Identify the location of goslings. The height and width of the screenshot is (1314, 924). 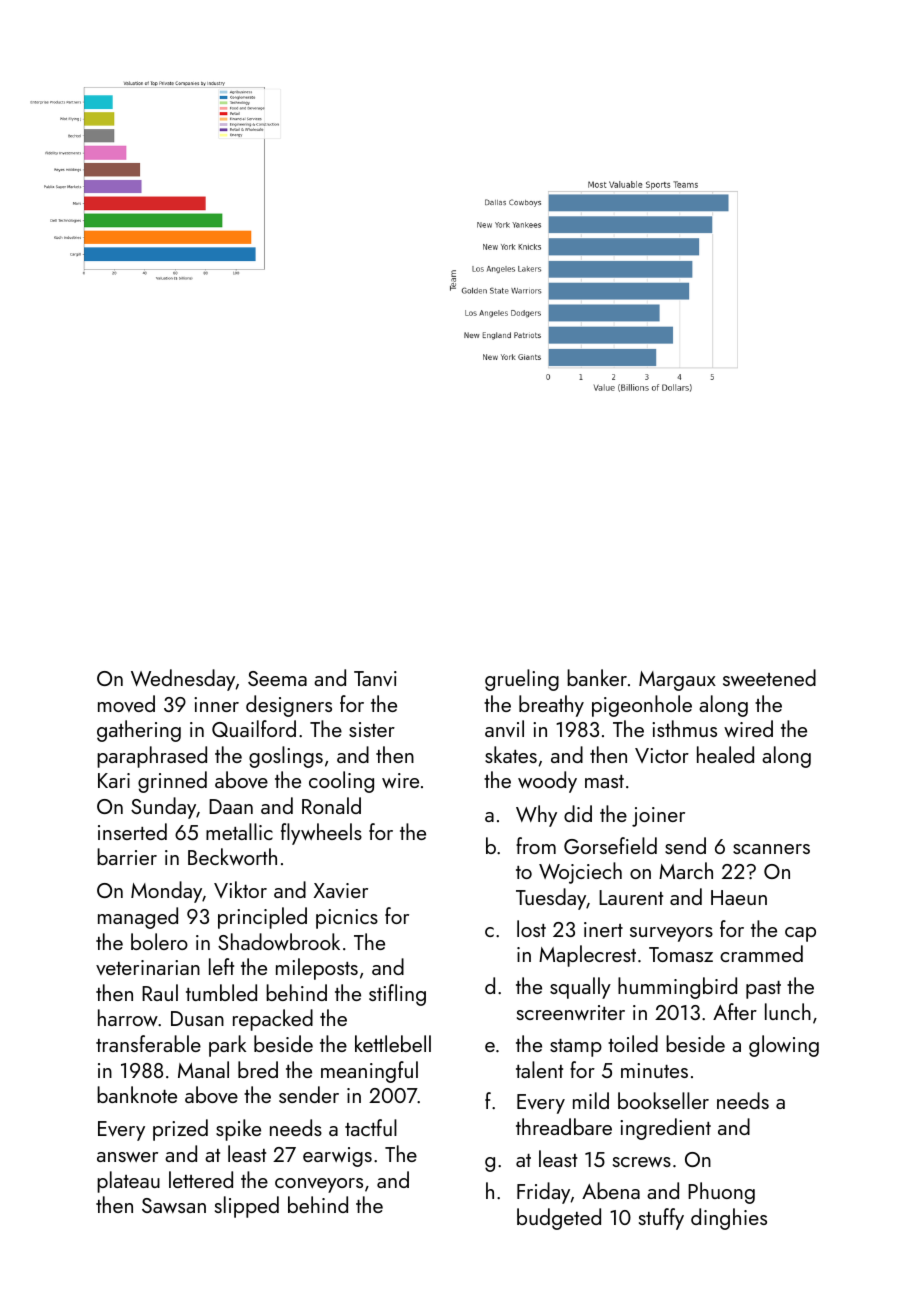
(286, 757).
